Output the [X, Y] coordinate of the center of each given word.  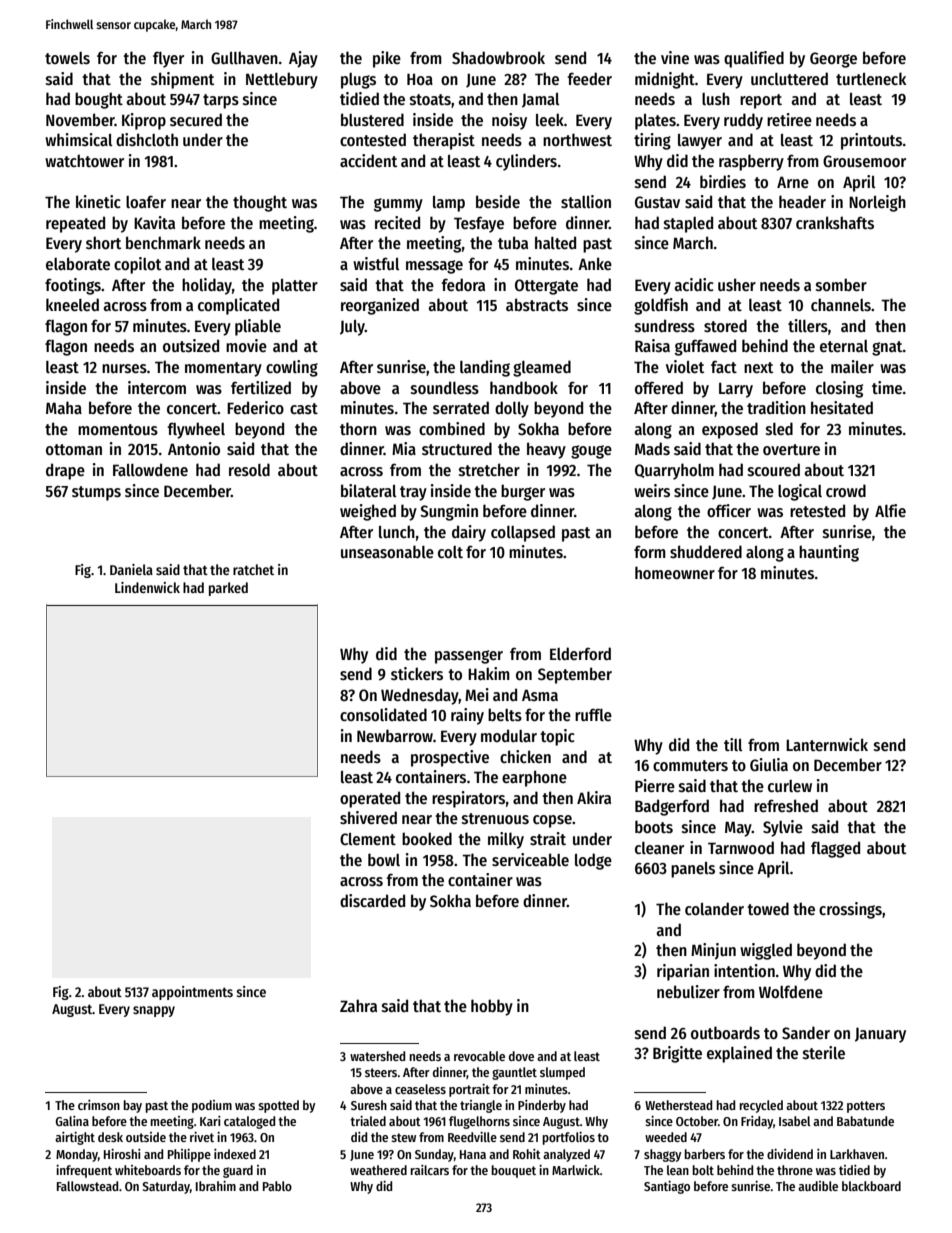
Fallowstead [87, 1186]
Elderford [580, 653]
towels [67, 58]
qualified [754, 59]
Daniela [131, 569]
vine [675, 57]
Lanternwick [827, 744]
